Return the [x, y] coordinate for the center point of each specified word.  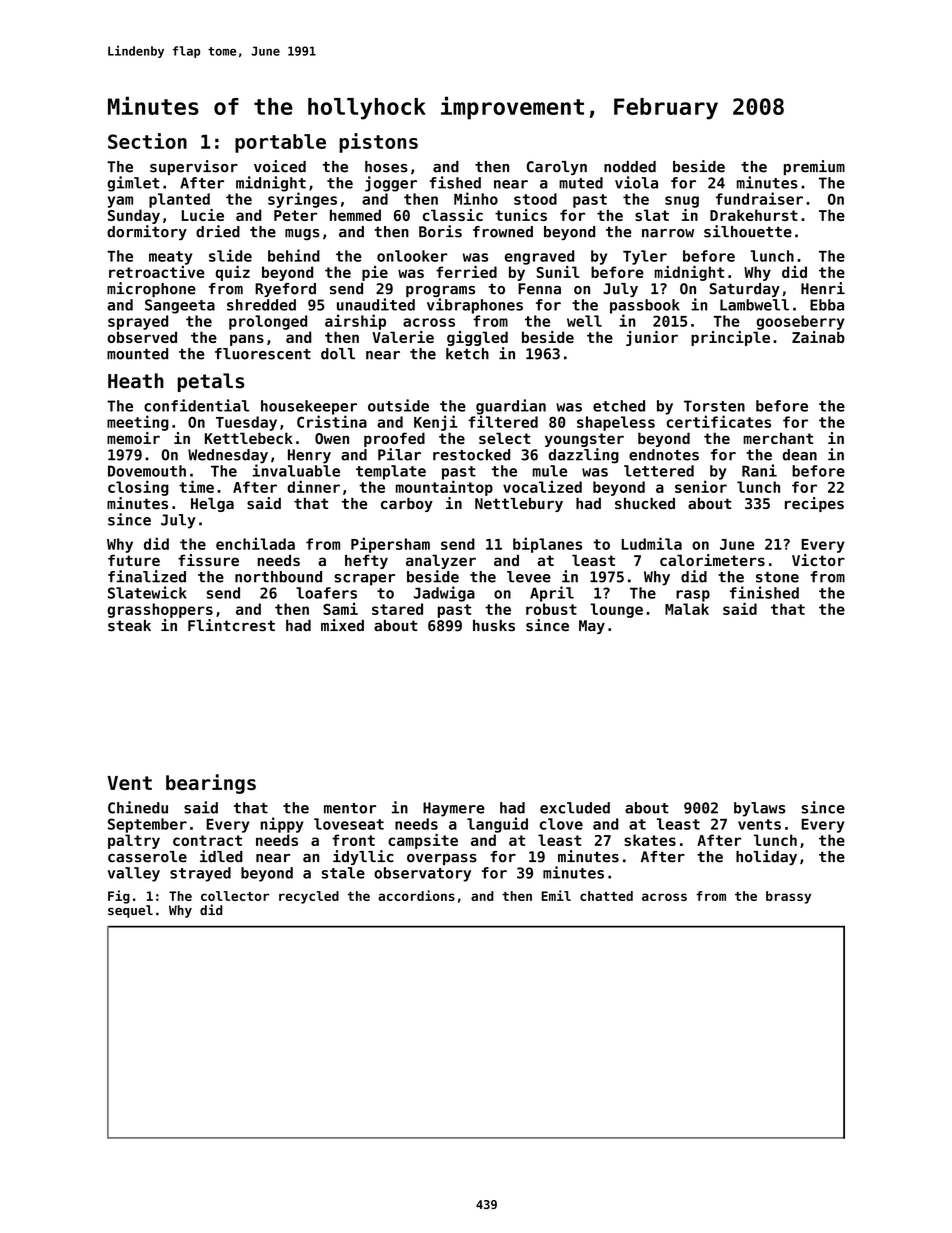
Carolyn [557, 168]
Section [147, 141]
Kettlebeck [249, 438]
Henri [823, 288]
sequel [130, 911]
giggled [477, 338]
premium [814, 167]
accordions [416, 895]
